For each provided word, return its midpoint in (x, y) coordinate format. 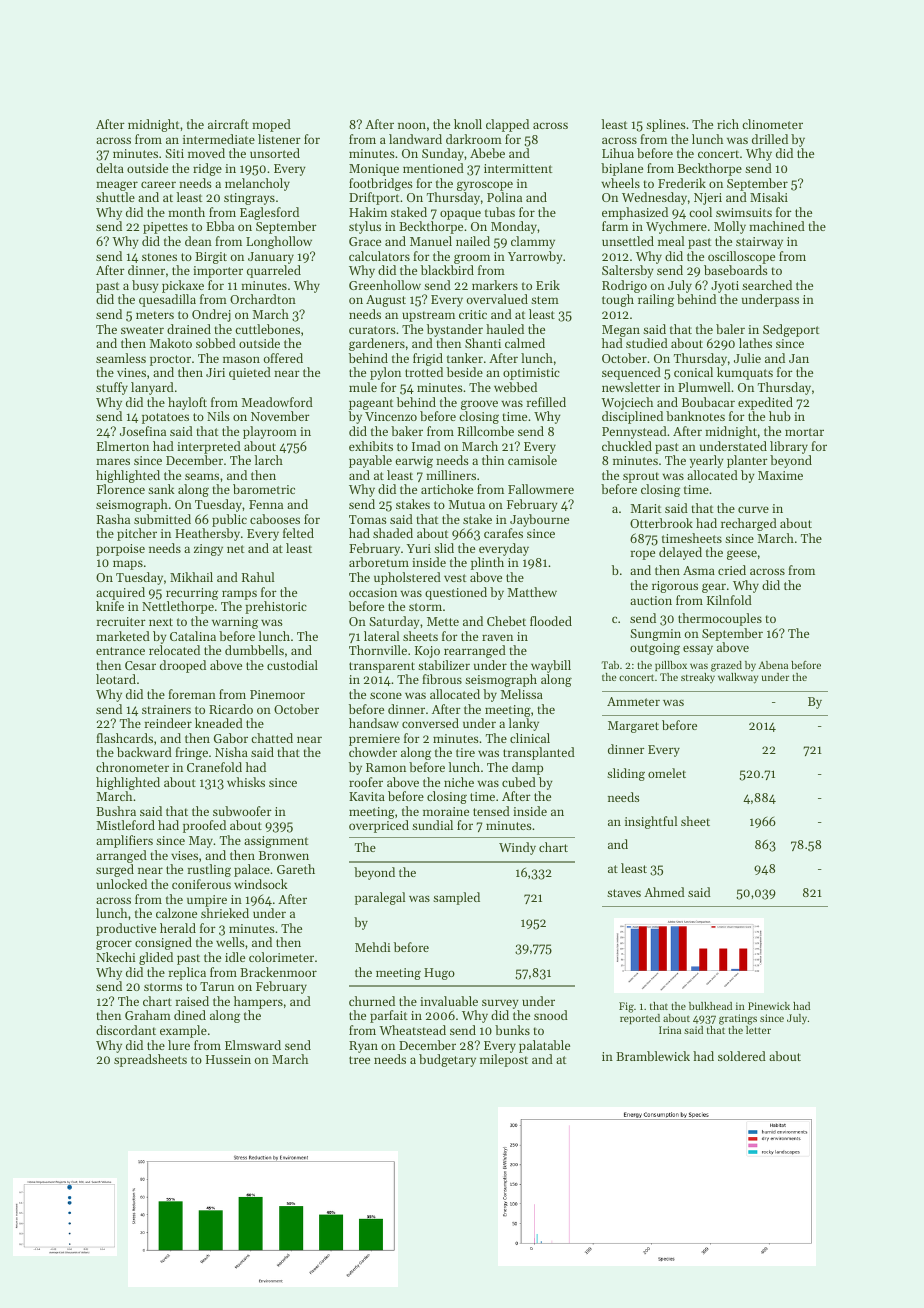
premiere (374, 740)
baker (407, 431)
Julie (747, 358)
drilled (770, 139)
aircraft (228, 124)
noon (412, 125)
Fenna (266, 504)
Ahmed (664, 892)
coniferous (201, 884)
